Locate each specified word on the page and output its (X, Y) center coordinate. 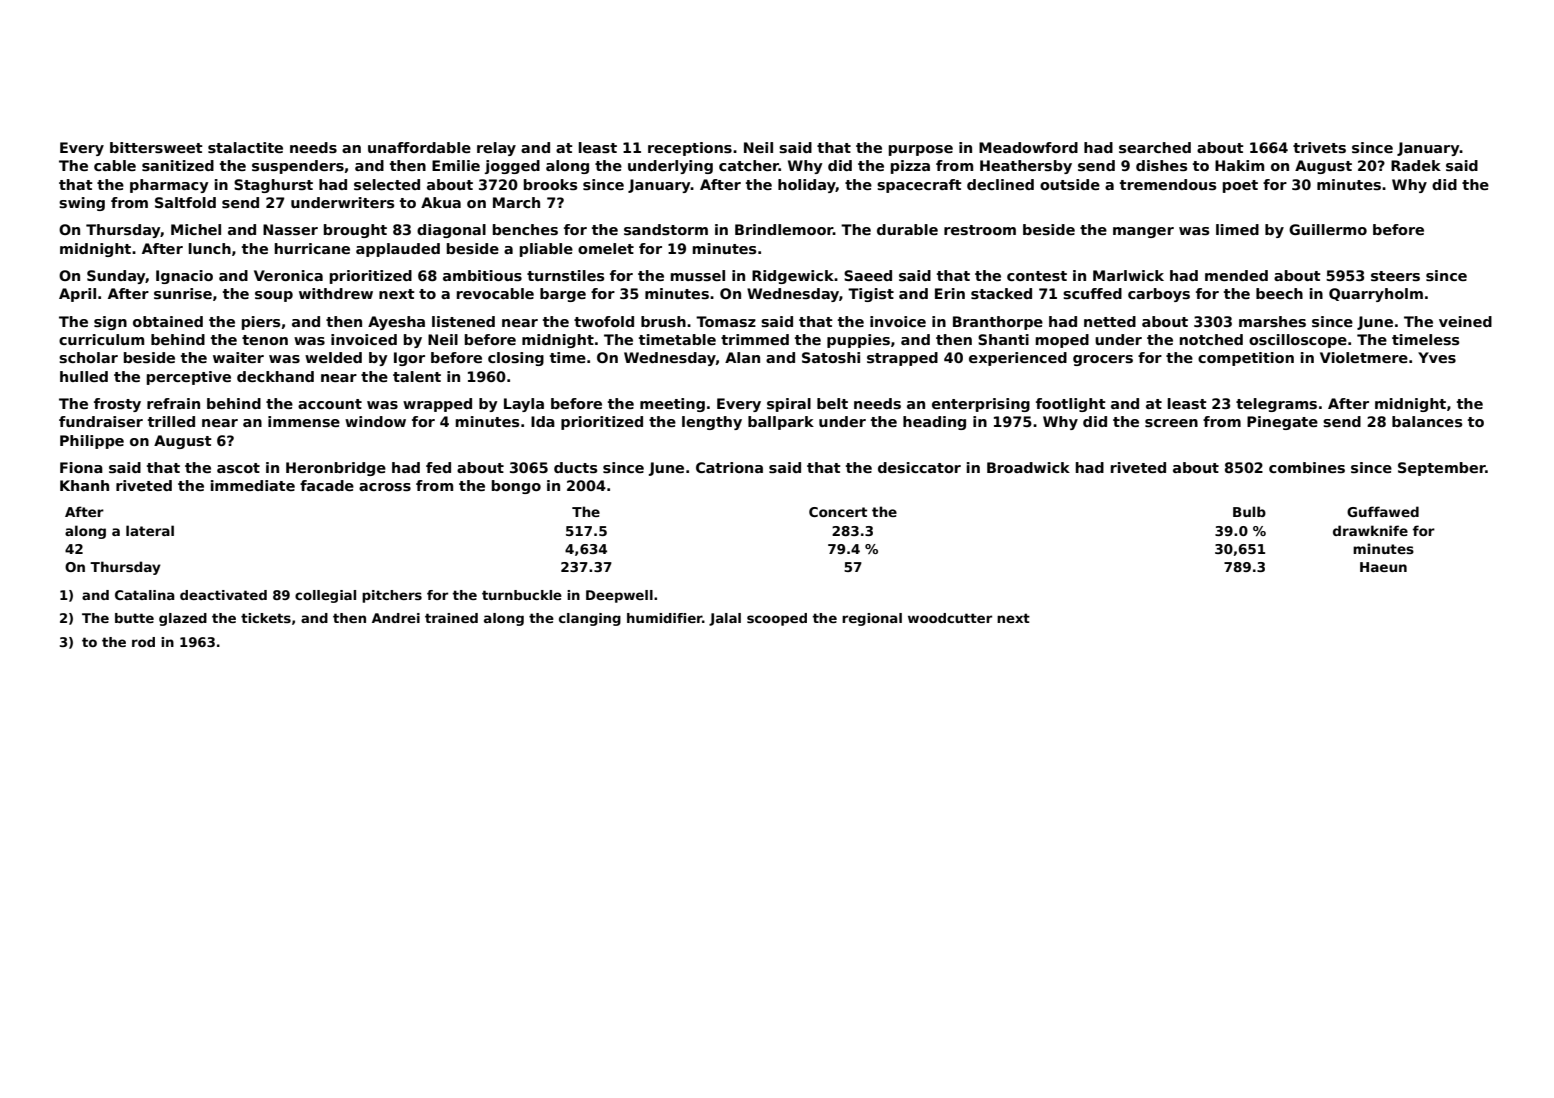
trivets (1319, 147)
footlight (1071, 405)
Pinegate (1282, 423)
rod (143, 642)
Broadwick (1028, 467)
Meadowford (1028, 147)
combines (1307, 467)
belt (832, 403)
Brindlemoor (784, 229)
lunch (210, 248)
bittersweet (156, 147)
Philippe (92, 442)
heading (934, 423)
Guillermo (1328, 229)
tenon (265, 340)
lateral (150, 530)
